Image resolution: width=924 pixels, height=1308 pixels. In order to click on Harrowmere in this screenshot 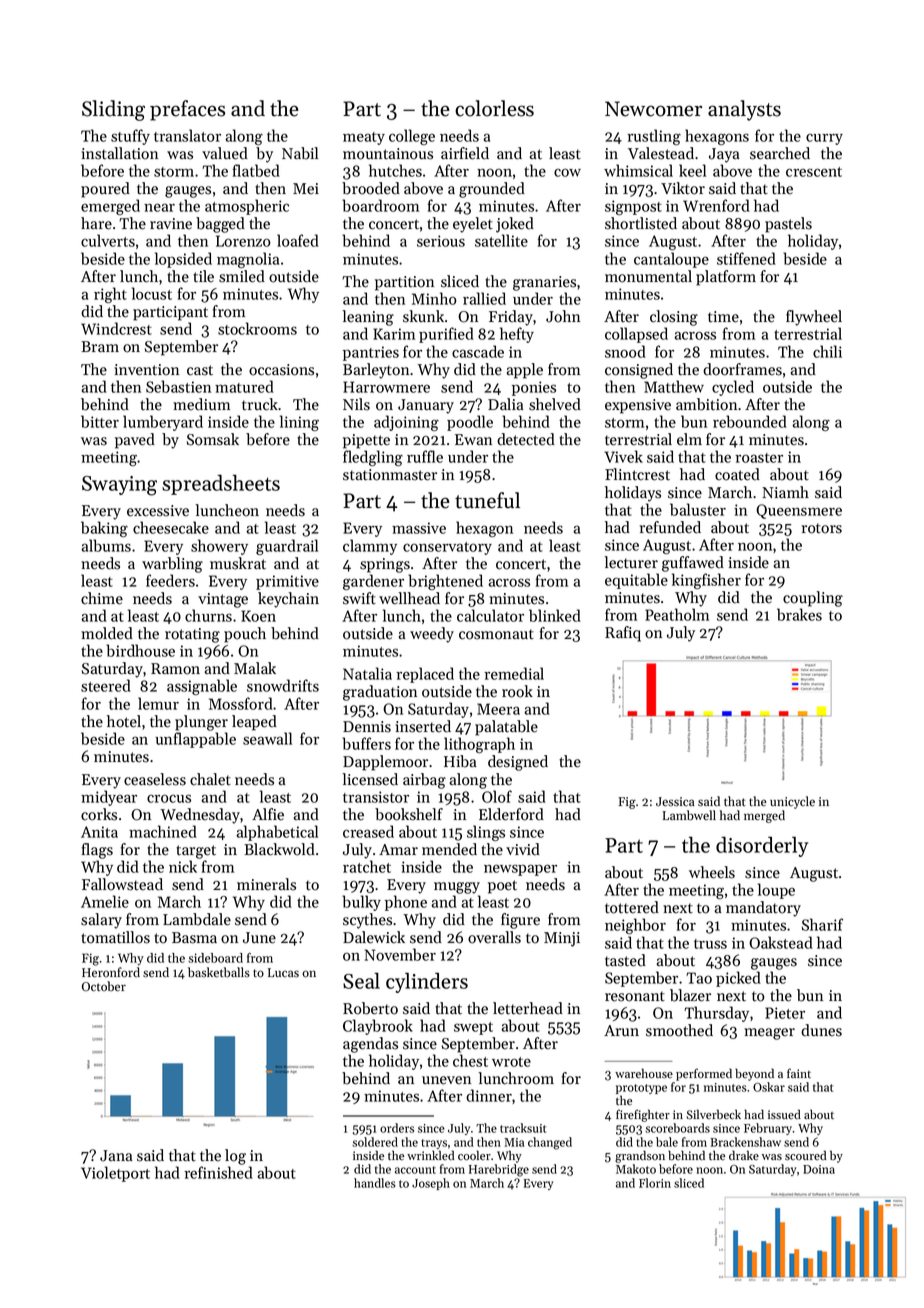, I will do `click(386, 387)`.
